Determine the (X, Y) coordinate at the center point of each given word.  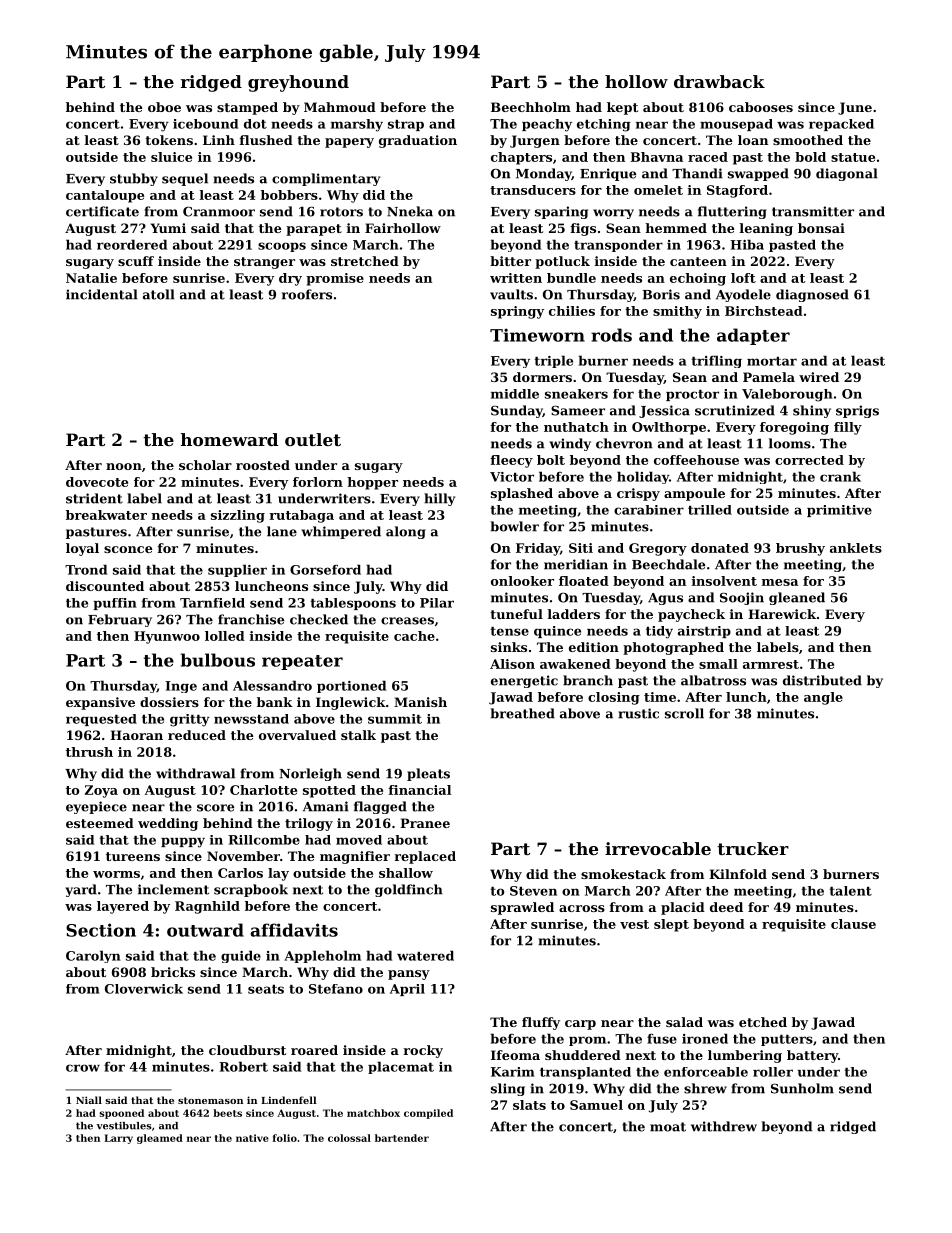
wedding (168, 824)
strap (406, 125)
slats (529, 1105)
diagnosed (812, 295)
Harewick (782, 614)
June (855, 108)
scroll (684, 713)
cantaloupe (105, 196)
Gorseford (325, 569)
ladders (574, 614)
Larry (118, 1139)
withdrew (724, 1126)
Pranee (425, 823)
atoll (159, 294)
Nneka (410, 211)
